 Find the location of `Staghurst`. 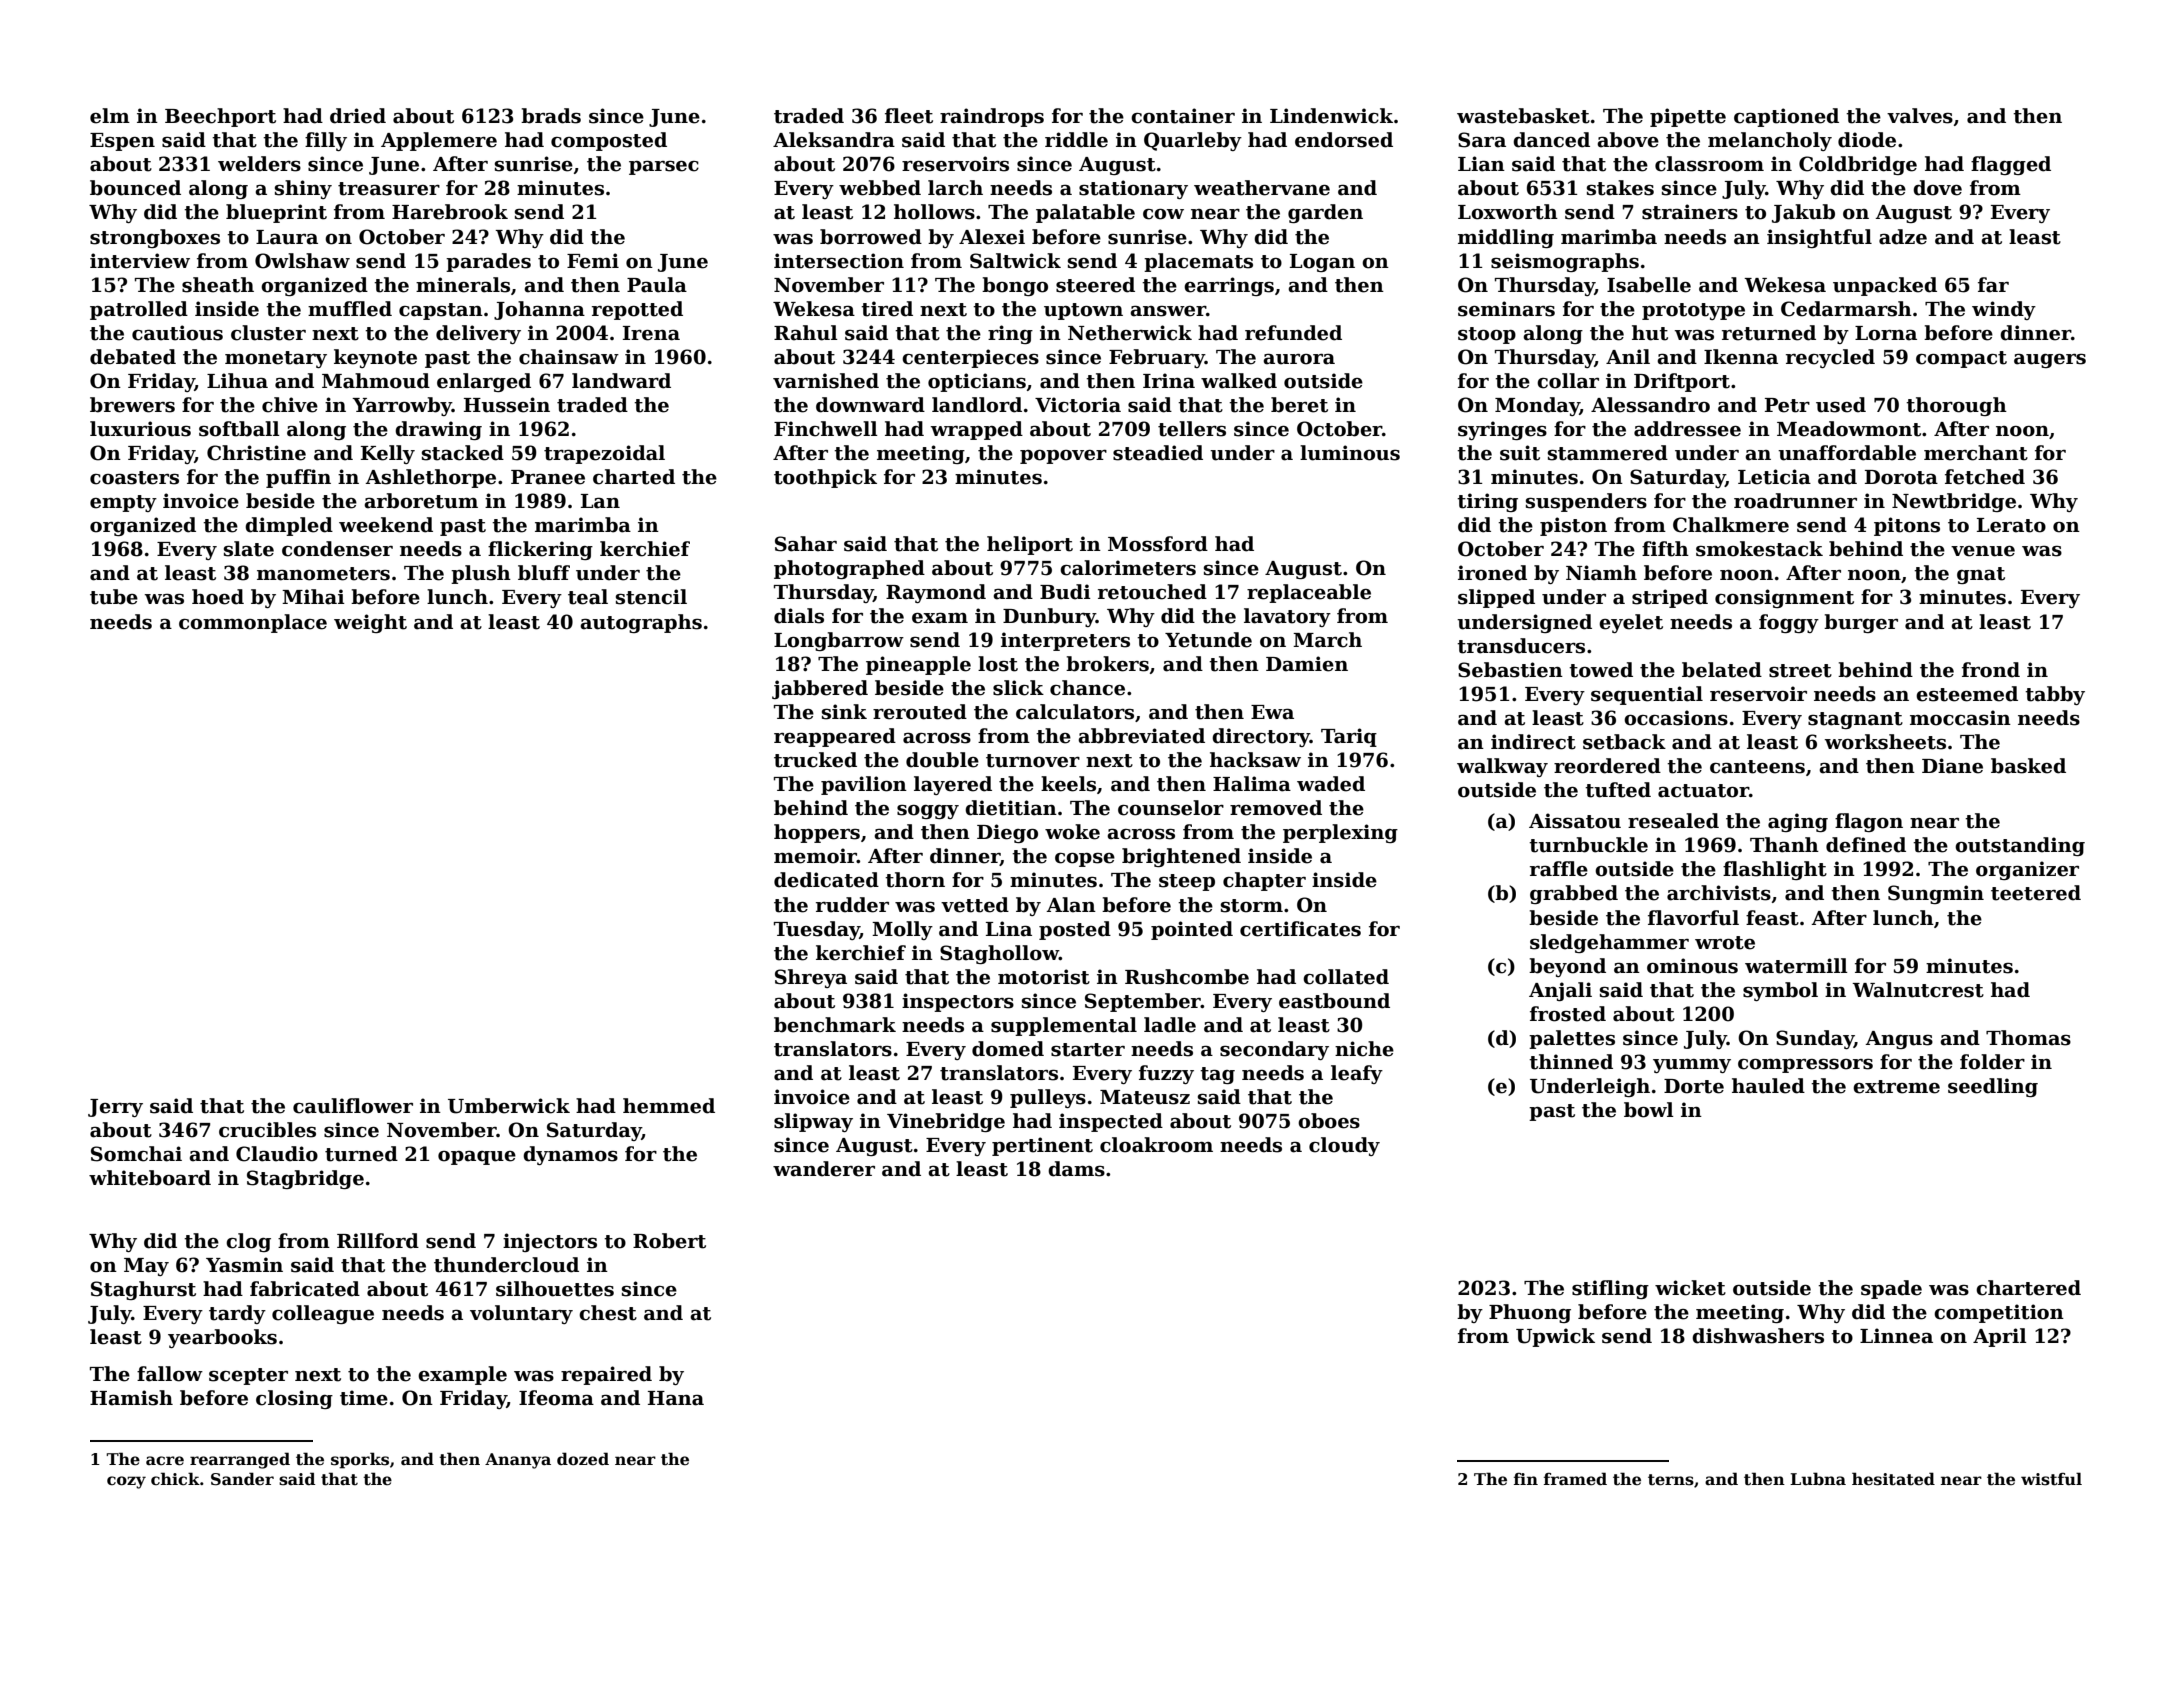

Staghurst is located at coordinates (143, 1290).
